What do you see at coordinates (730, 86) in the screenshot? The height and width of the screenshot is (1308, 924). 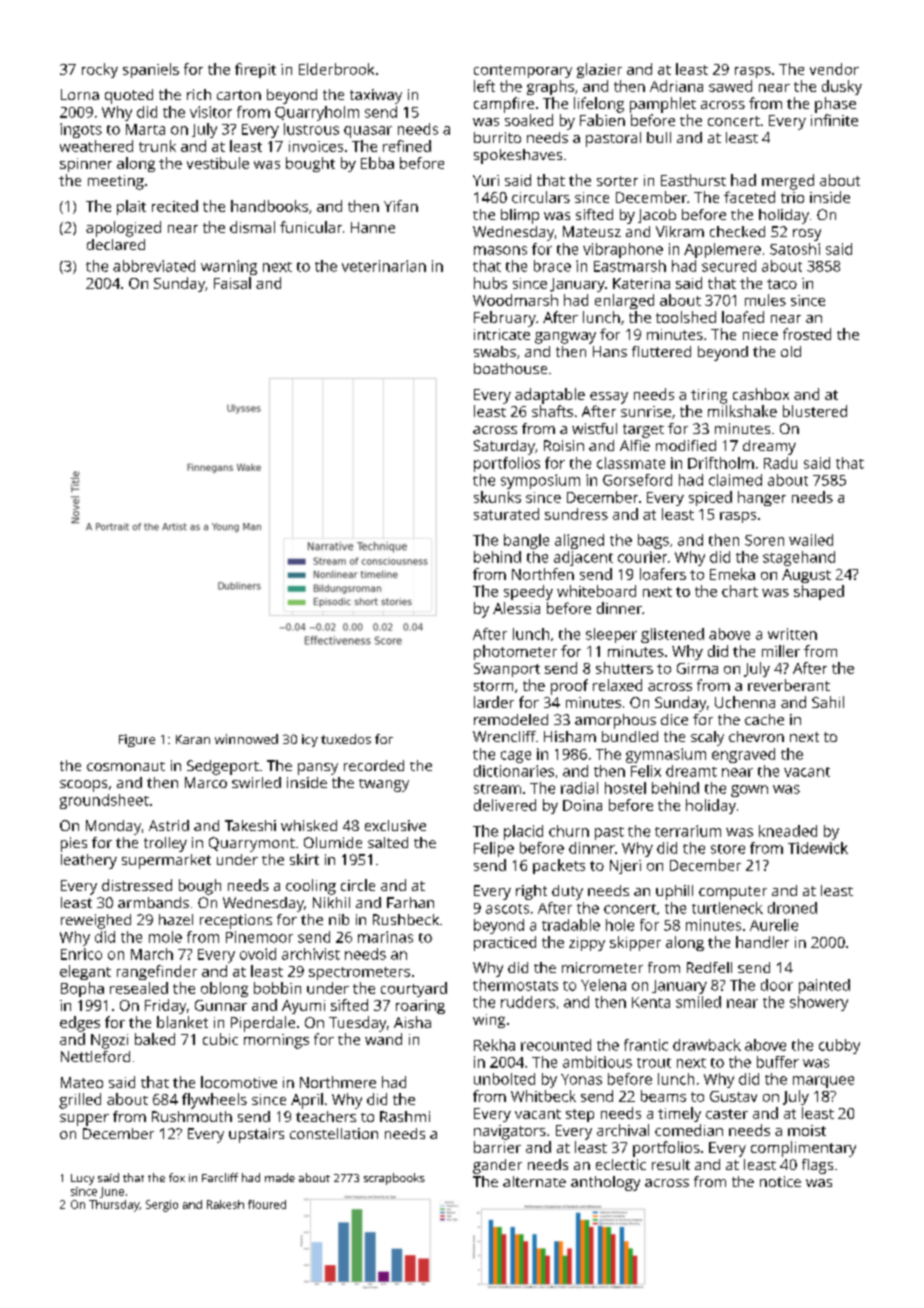 I see `sawed` at bounding box center [730, 86].
